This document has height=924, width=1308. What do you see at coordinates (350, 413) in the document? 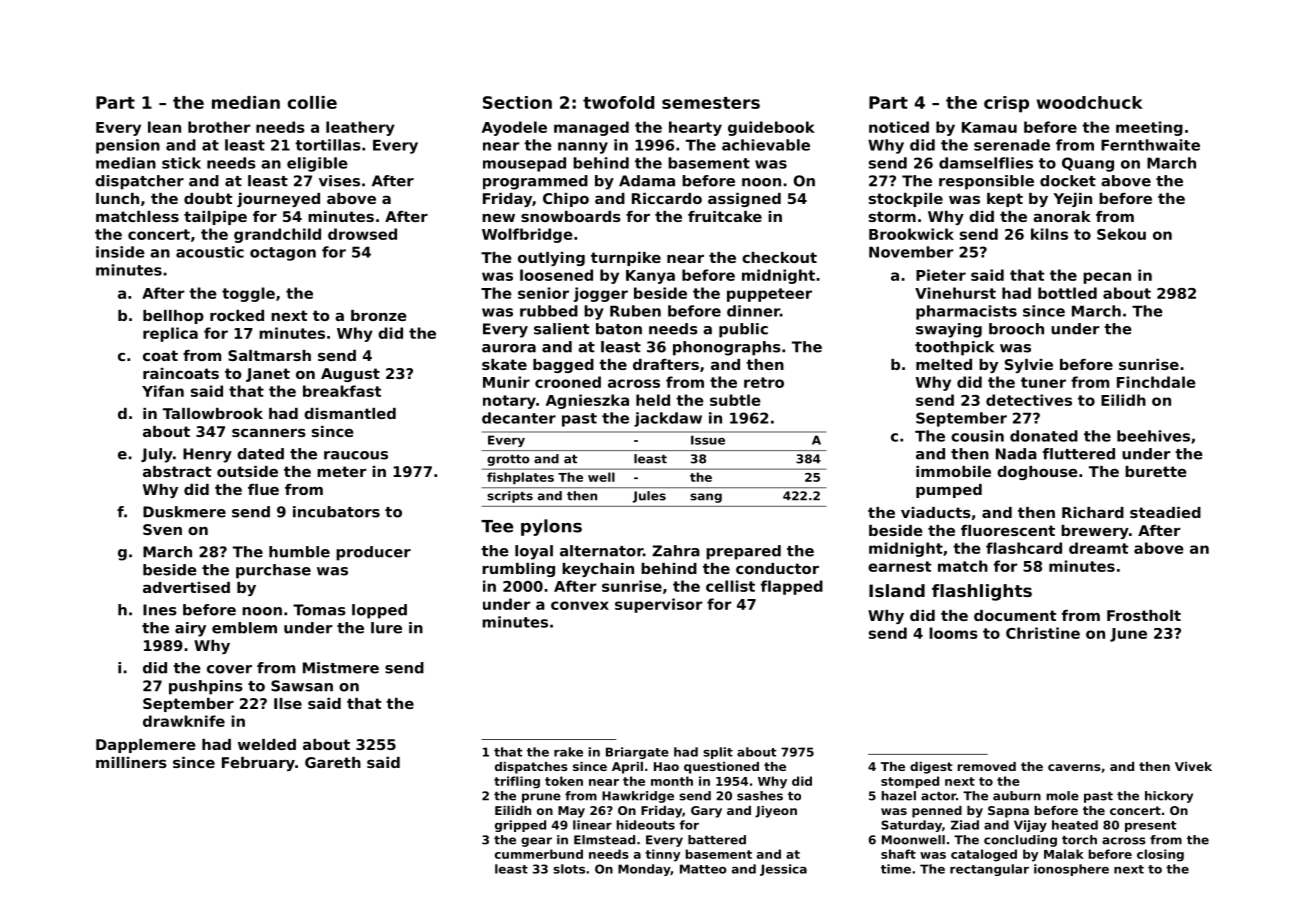
I see `dismantled` at bounding box center [350, 413].
